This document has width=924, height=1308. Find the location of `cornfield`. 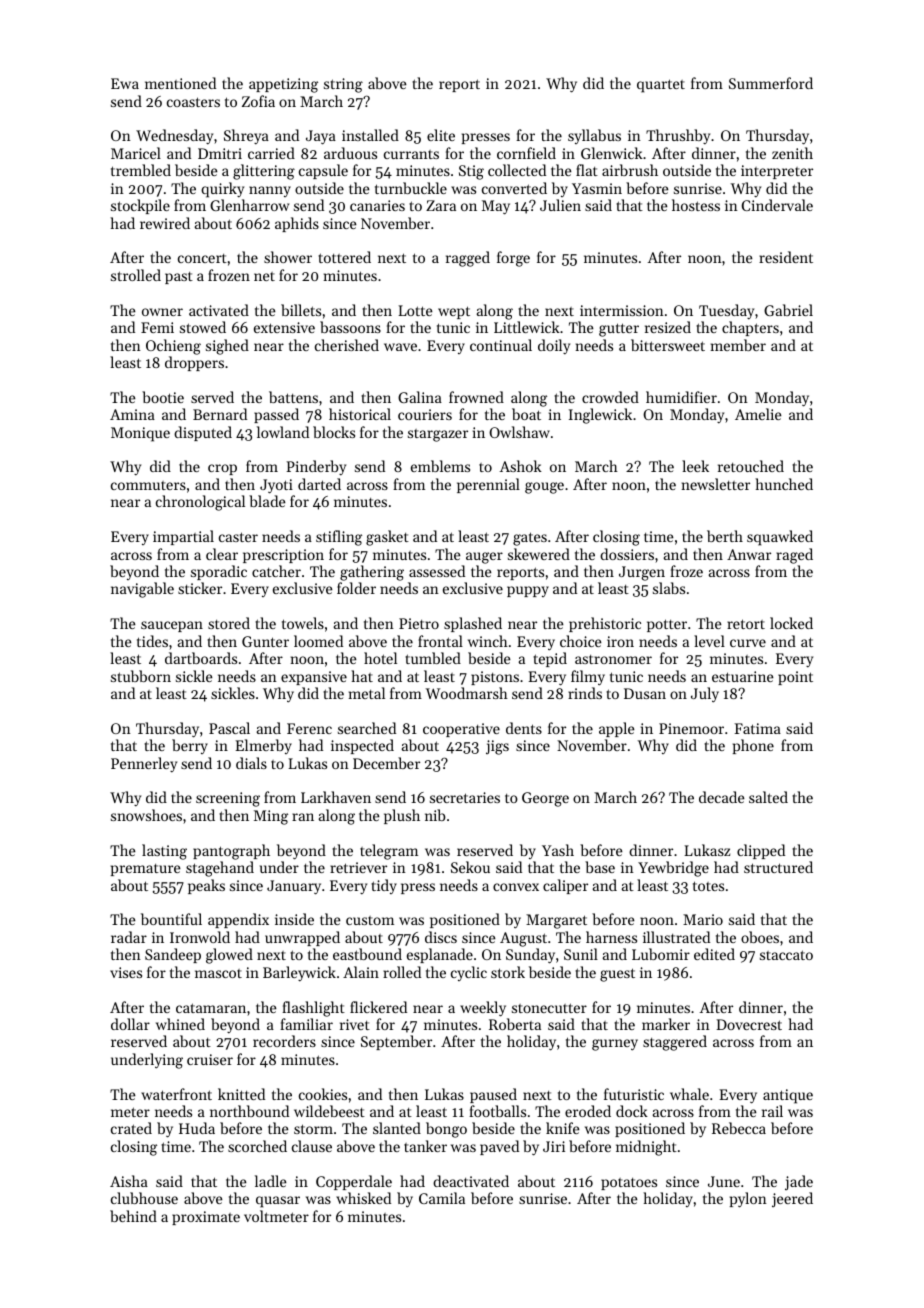

cornfield is located at coordinates (526, 153).
